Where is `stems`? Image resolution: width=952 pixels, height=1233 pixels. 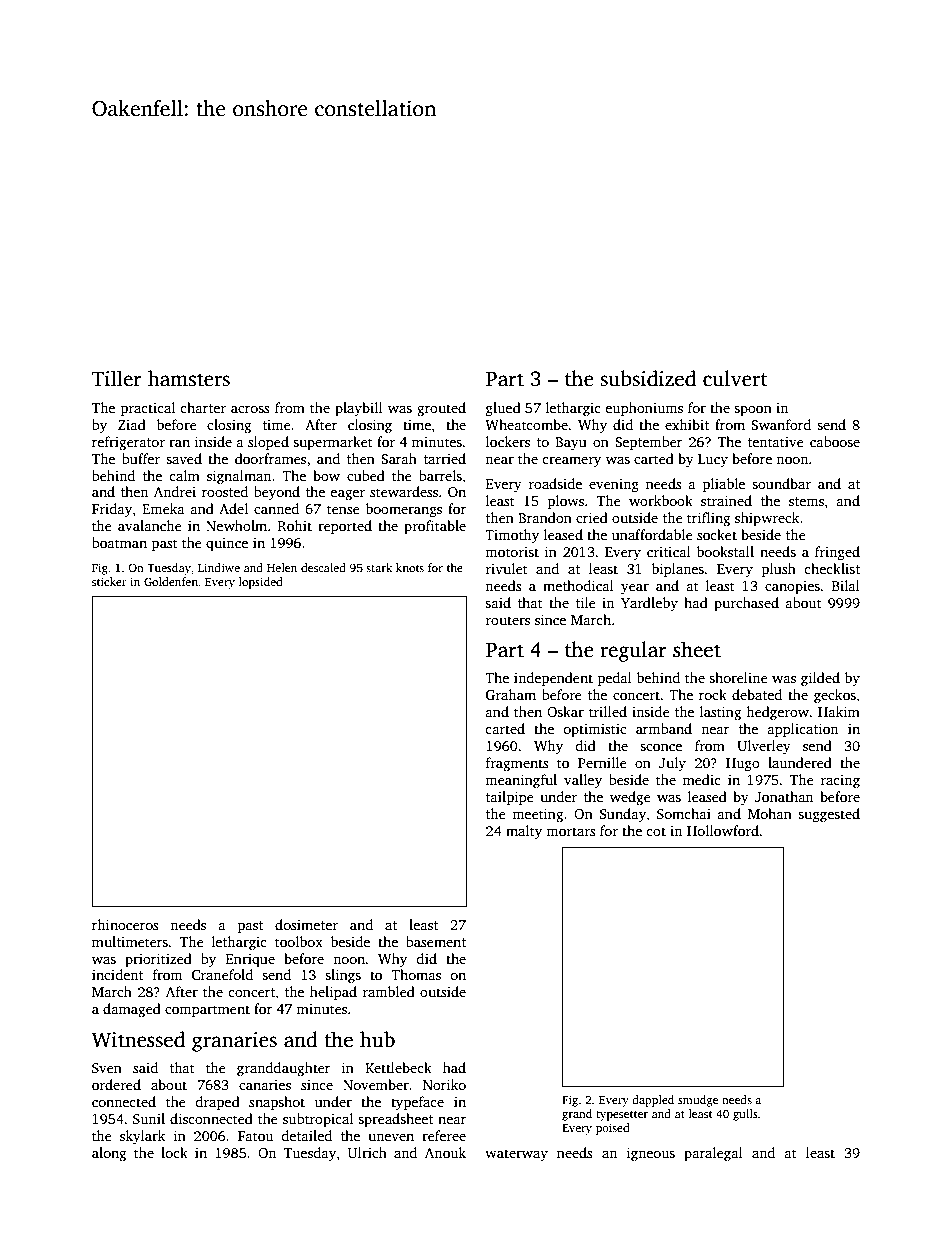
stems is located at coordinates (806, 501).
